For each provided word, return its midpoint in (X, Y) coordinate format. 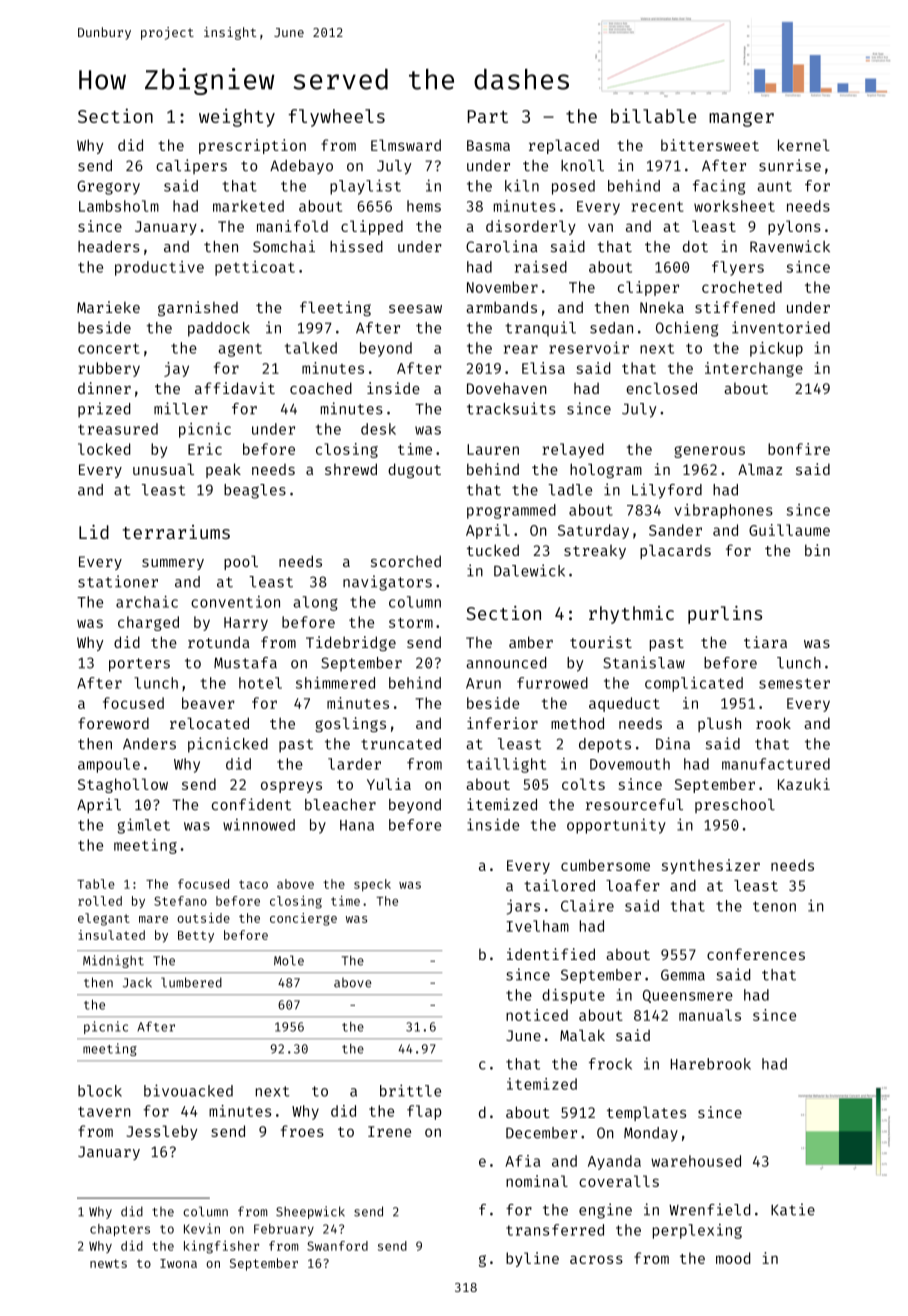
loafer (633, 885)
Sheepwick (310, 1212)
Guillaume (789, 530)
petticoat (255, 268)
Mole (289, 960)
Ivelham (537, 926)
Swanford (337, 1246)
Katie (793, 1209)
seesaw (415, 309)
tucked (493, 550)
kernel (804, 145)
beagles (255, 491)
